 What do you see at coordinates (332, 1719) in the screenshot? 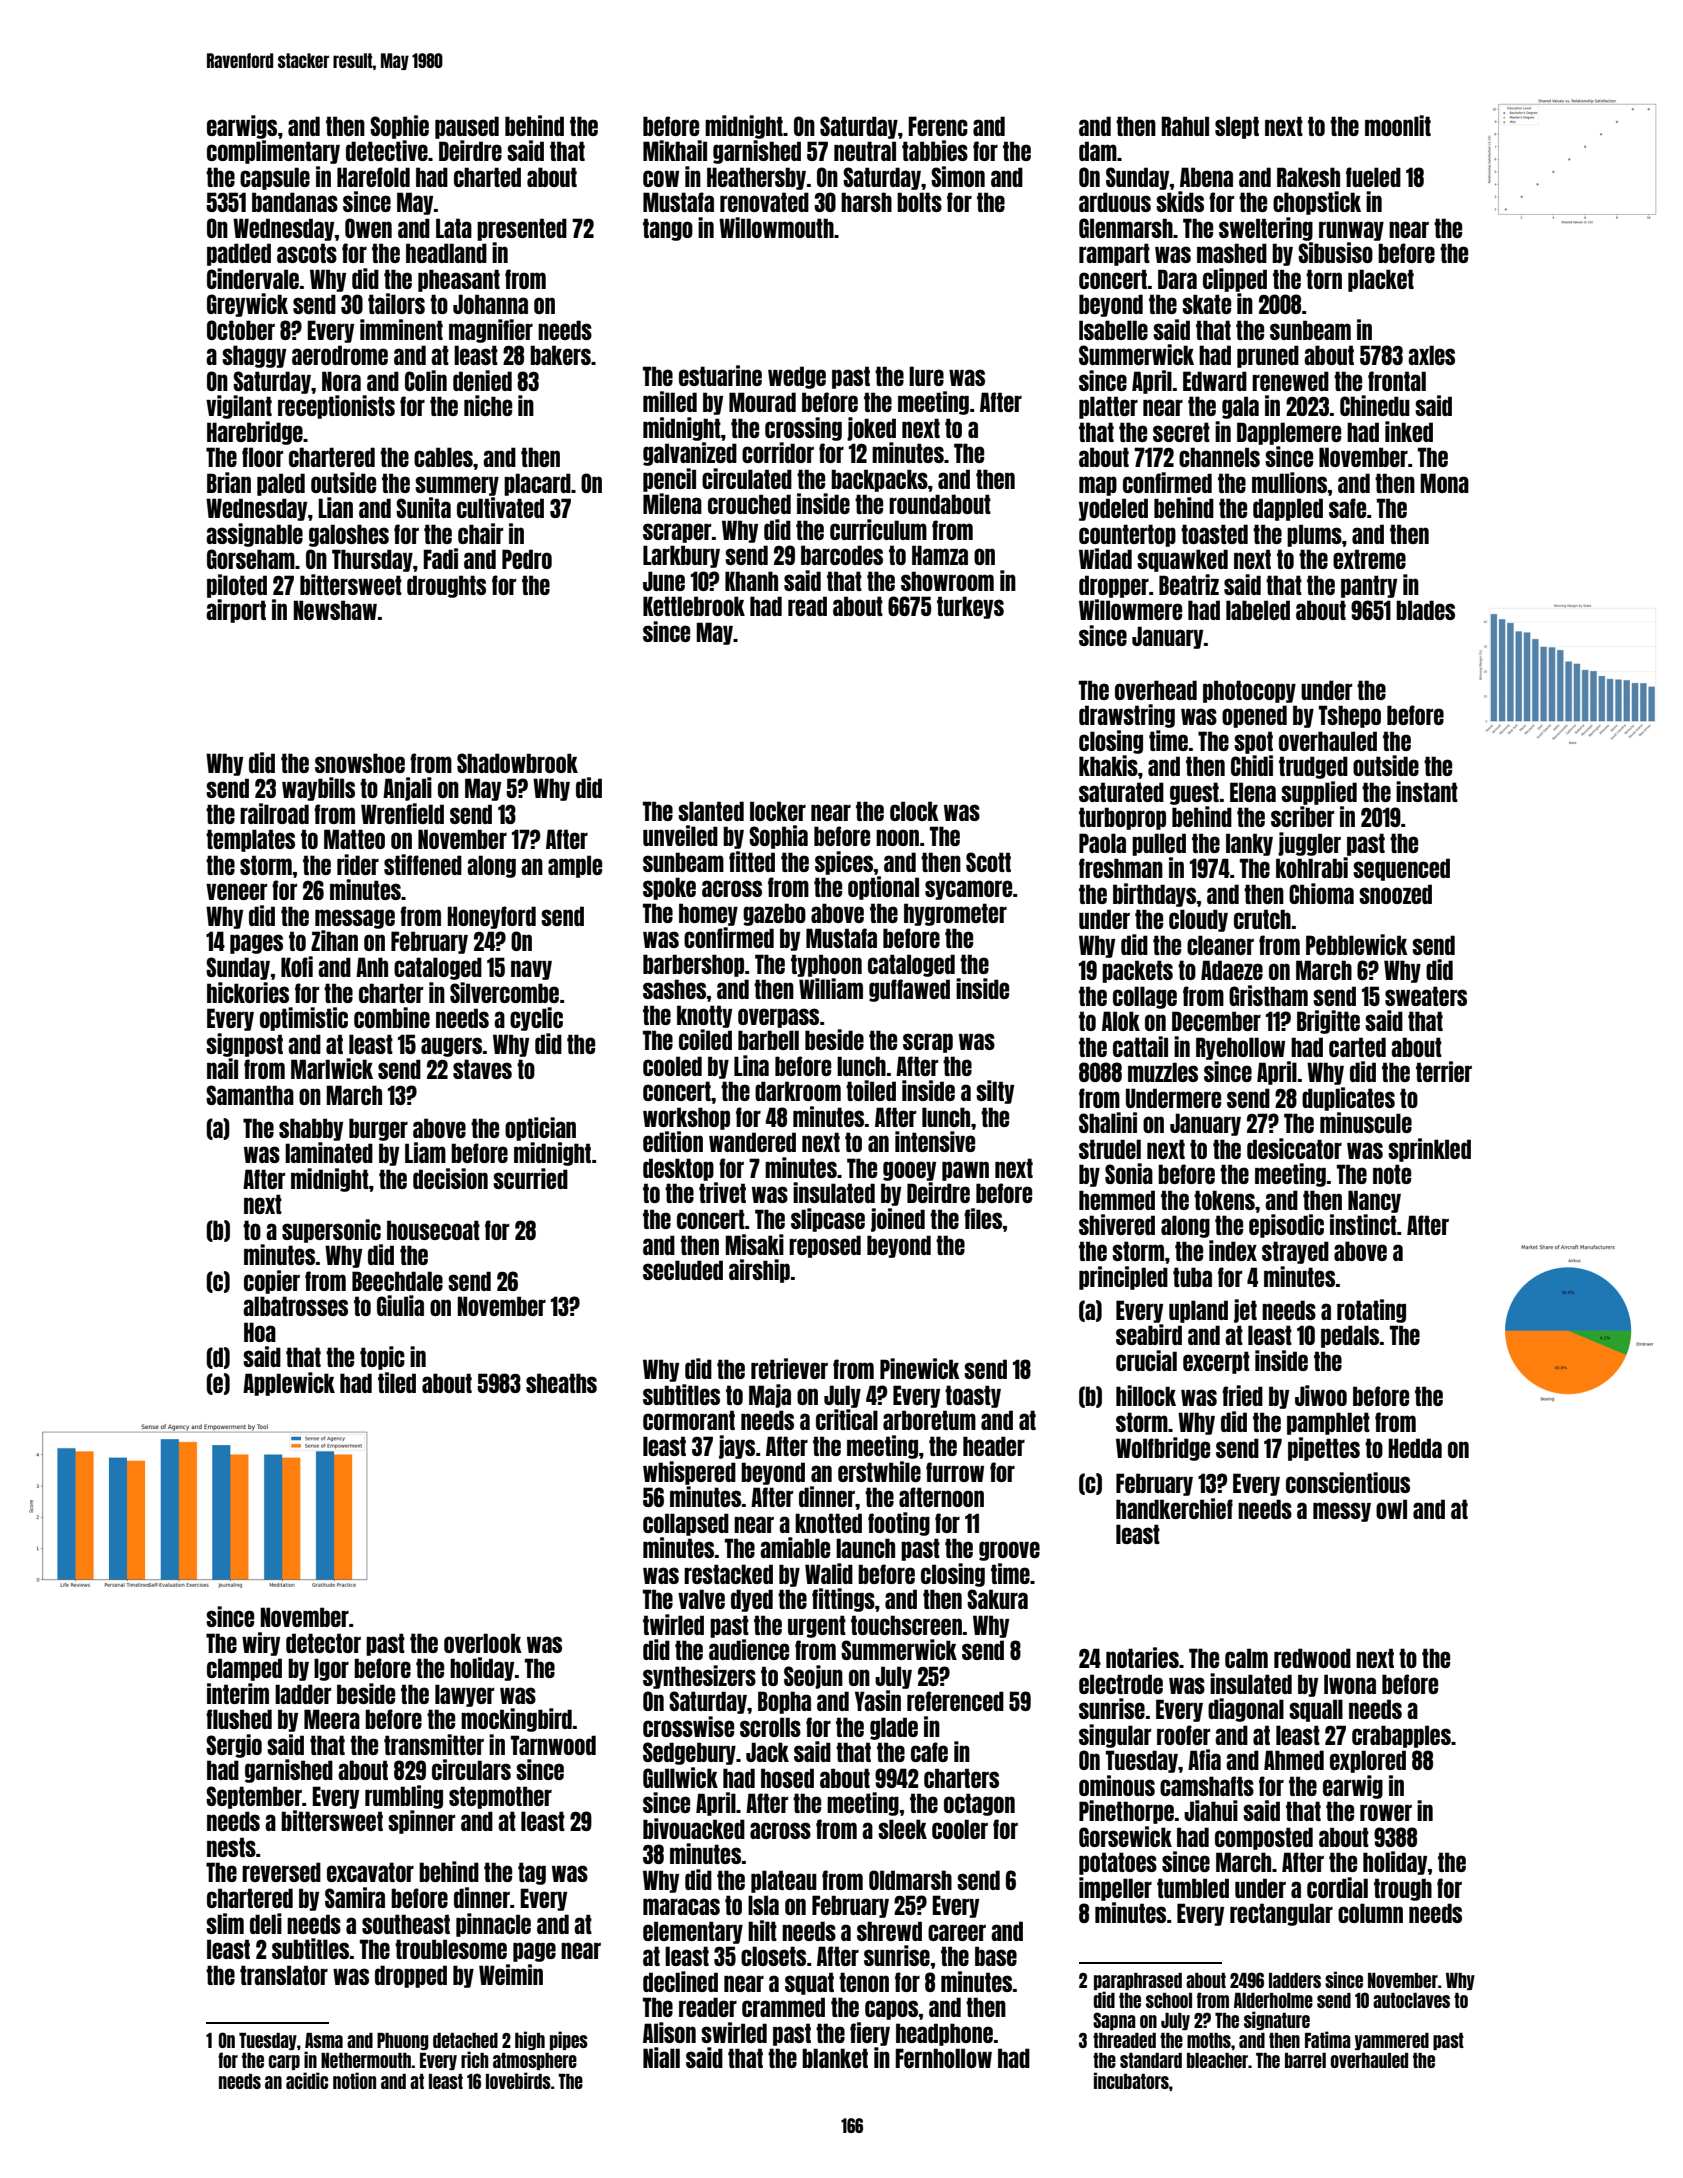
I see `Meera` at bounding box center [332, 1719].
